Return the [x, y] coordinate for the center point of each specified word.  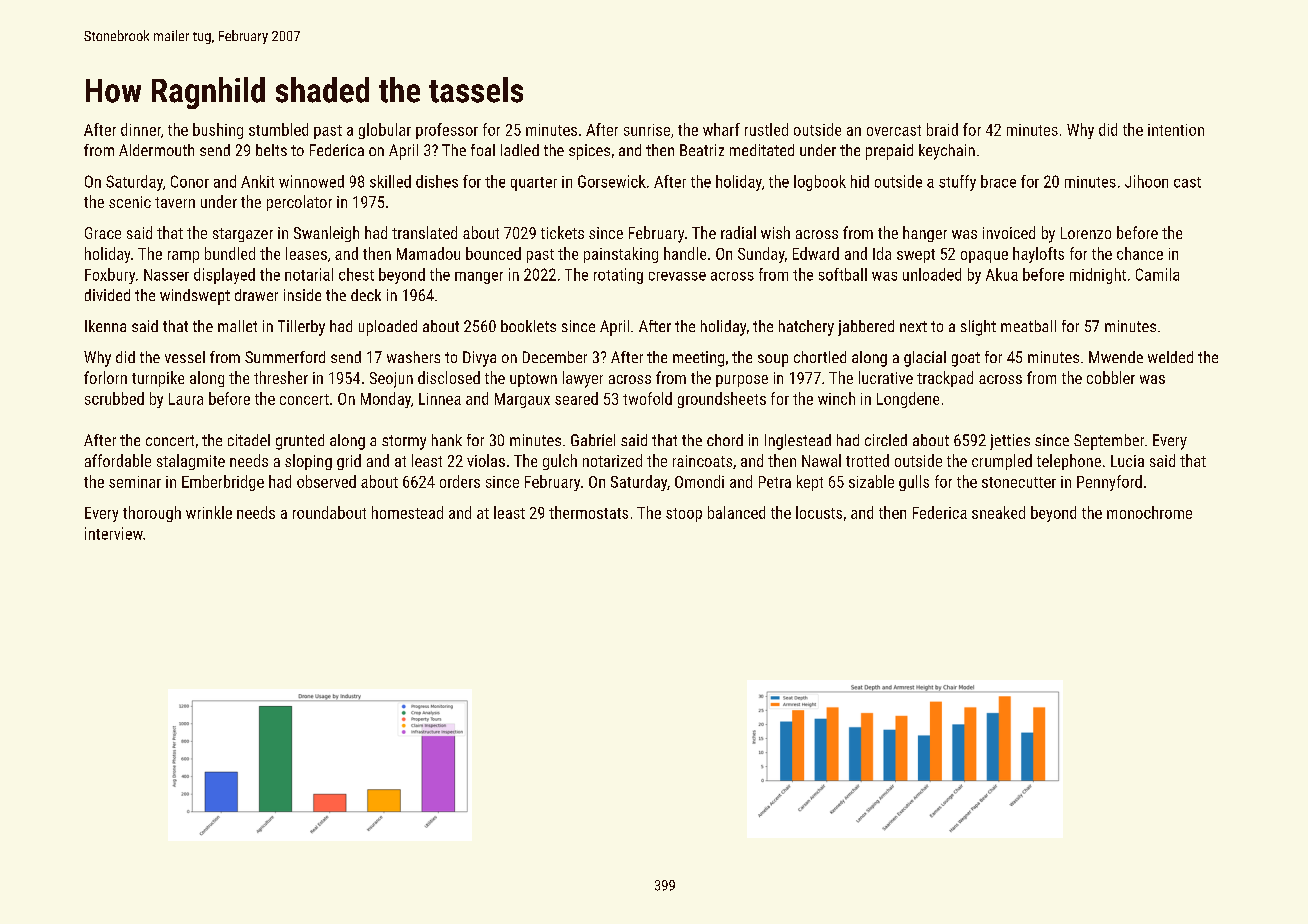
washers [413, 357]
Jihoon [1146, 181]
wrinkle [209, 512]
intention [1176, 130]
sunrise [647, 130]
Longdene [908, 400]
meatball [1028, 326]
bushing [218, 131]
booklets [528, 326]
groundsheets [722, 400]
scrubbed [114, 398]
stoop [684, 515]
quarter [534, 184]
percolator [299, 203]
